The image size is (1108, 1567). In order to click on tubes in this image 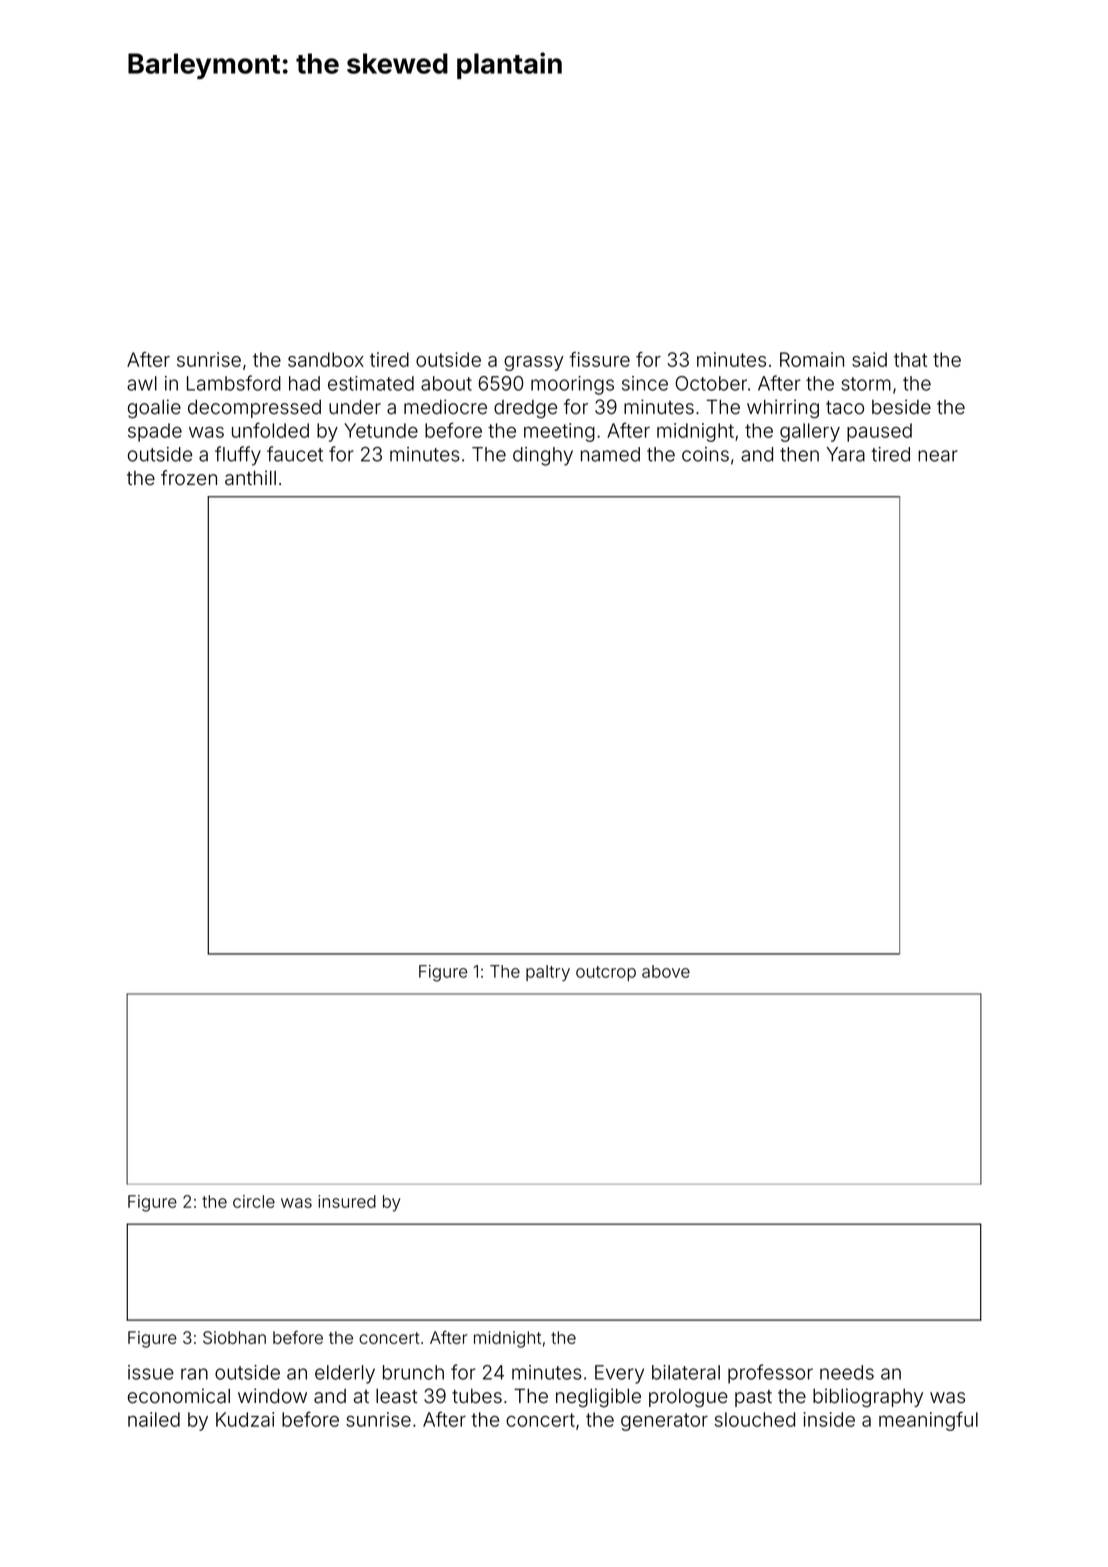, I will do `click(477, 1396)`.
